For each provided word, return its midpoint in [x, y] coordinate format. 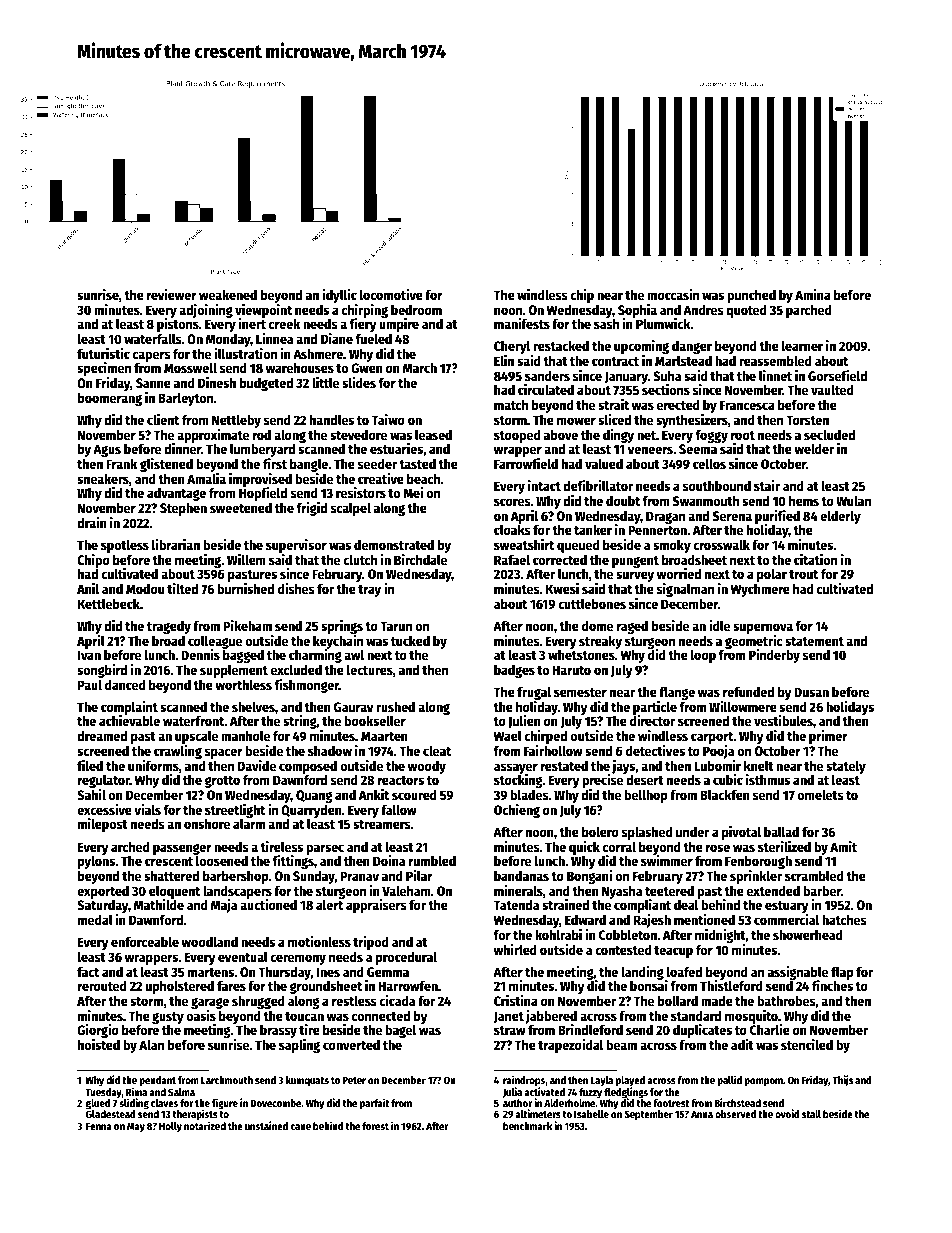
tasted [417, 463]
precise [602, 781]
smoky [672, 546]
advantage [176, 495]
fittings [293, 862]
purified [777, 517]
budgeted [266, 384]
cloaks [512, 530]
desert [645, 780]
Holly [170, 1127]
